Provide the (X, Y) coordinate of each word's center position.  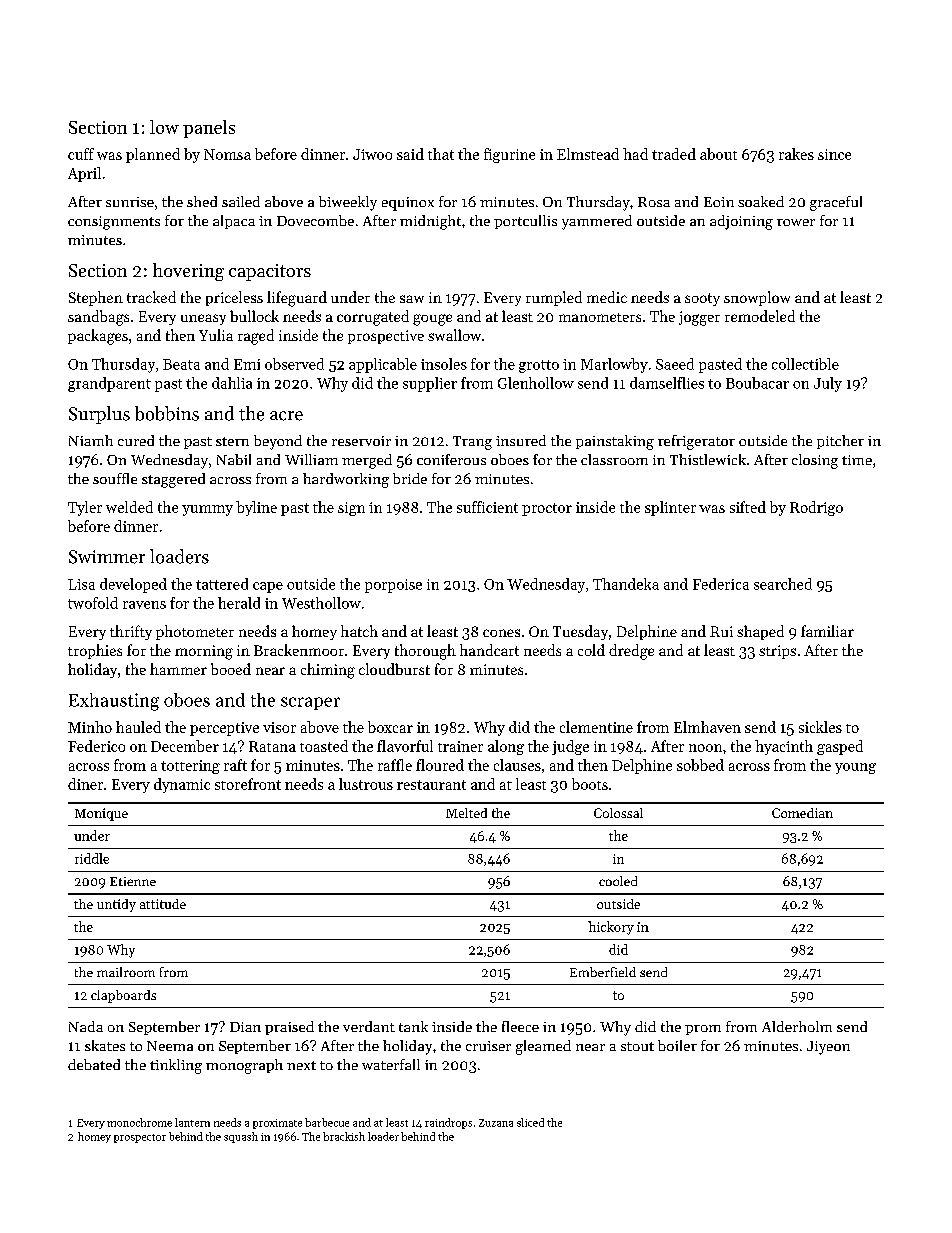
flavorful (405, 746)
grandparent (109, 384)
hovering (188, 272)
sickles (820, 727)
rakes (796, 154)
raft (235, 765)
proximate (277, 1124)
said (410, 154)
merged (367, 461)
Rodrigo (816, 508)
